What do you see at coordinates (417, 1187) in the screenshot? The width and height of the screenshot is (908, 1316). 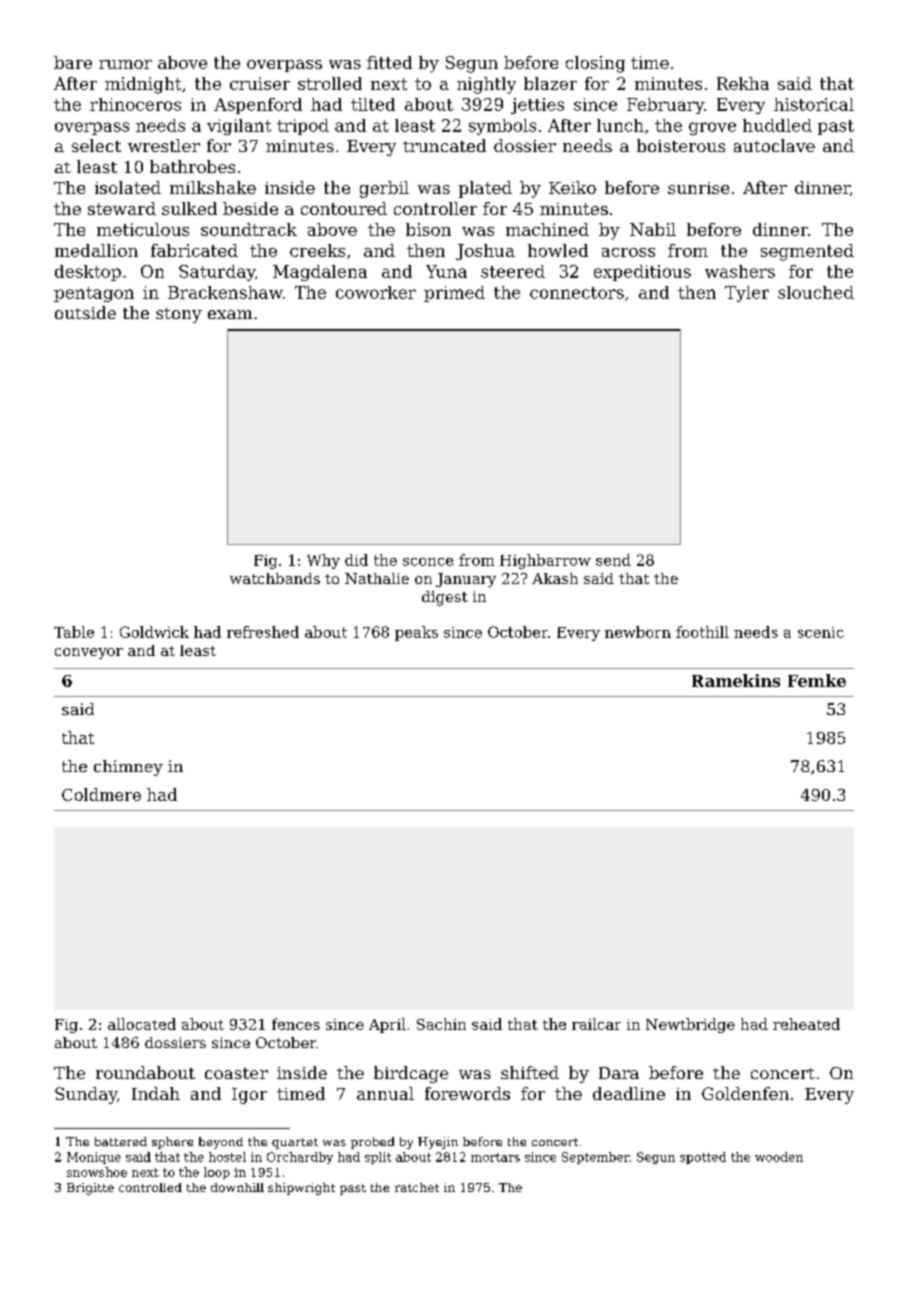 I see `ratchet` at bounding box center [417, 1187].
